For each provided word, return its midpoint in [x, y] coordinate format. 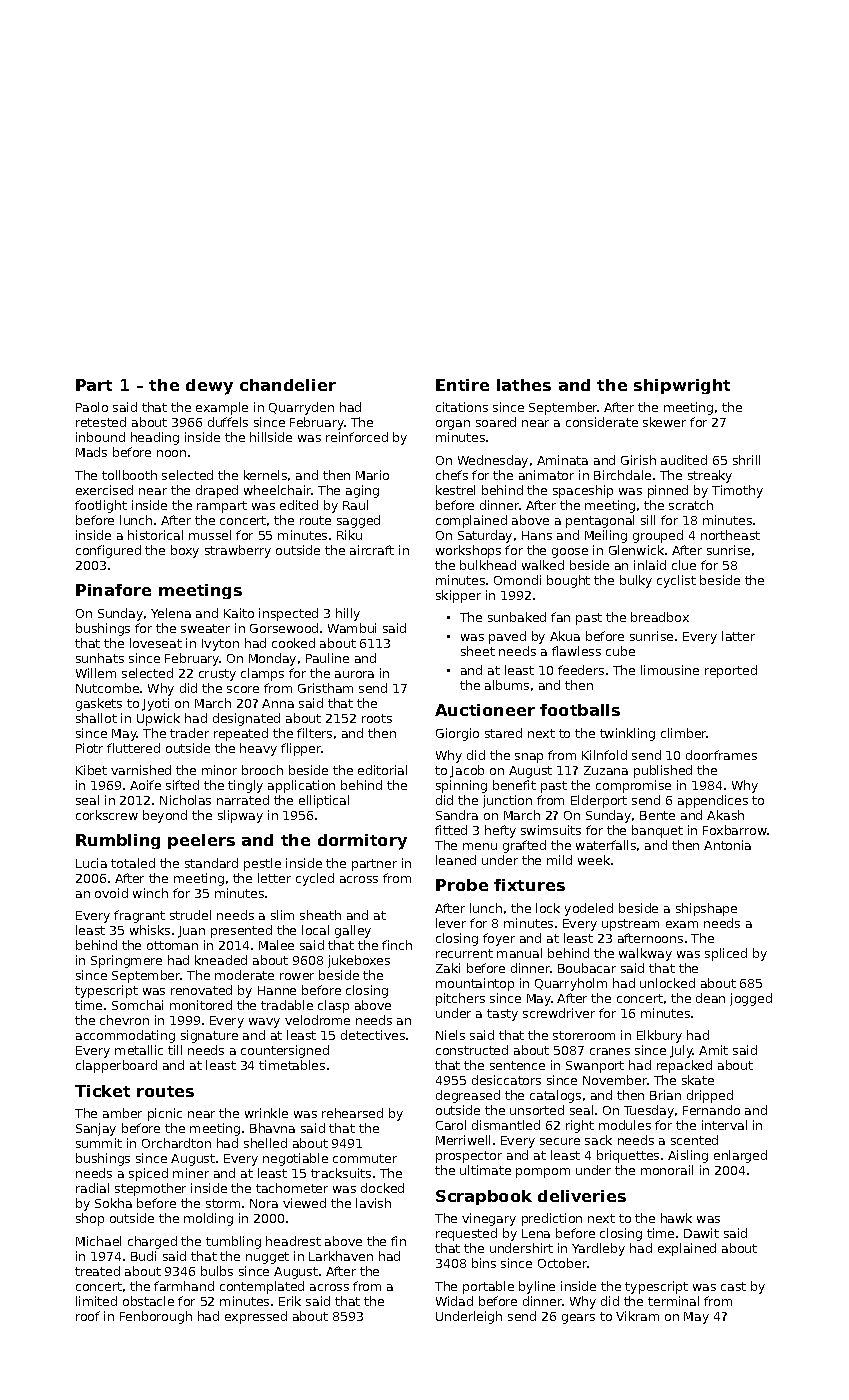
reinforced [357, 437]
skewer [664, 422]
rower [297, 976]
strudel [190, 915]
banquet [657, 831]
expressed [256, 1317]
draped [217, 491]
